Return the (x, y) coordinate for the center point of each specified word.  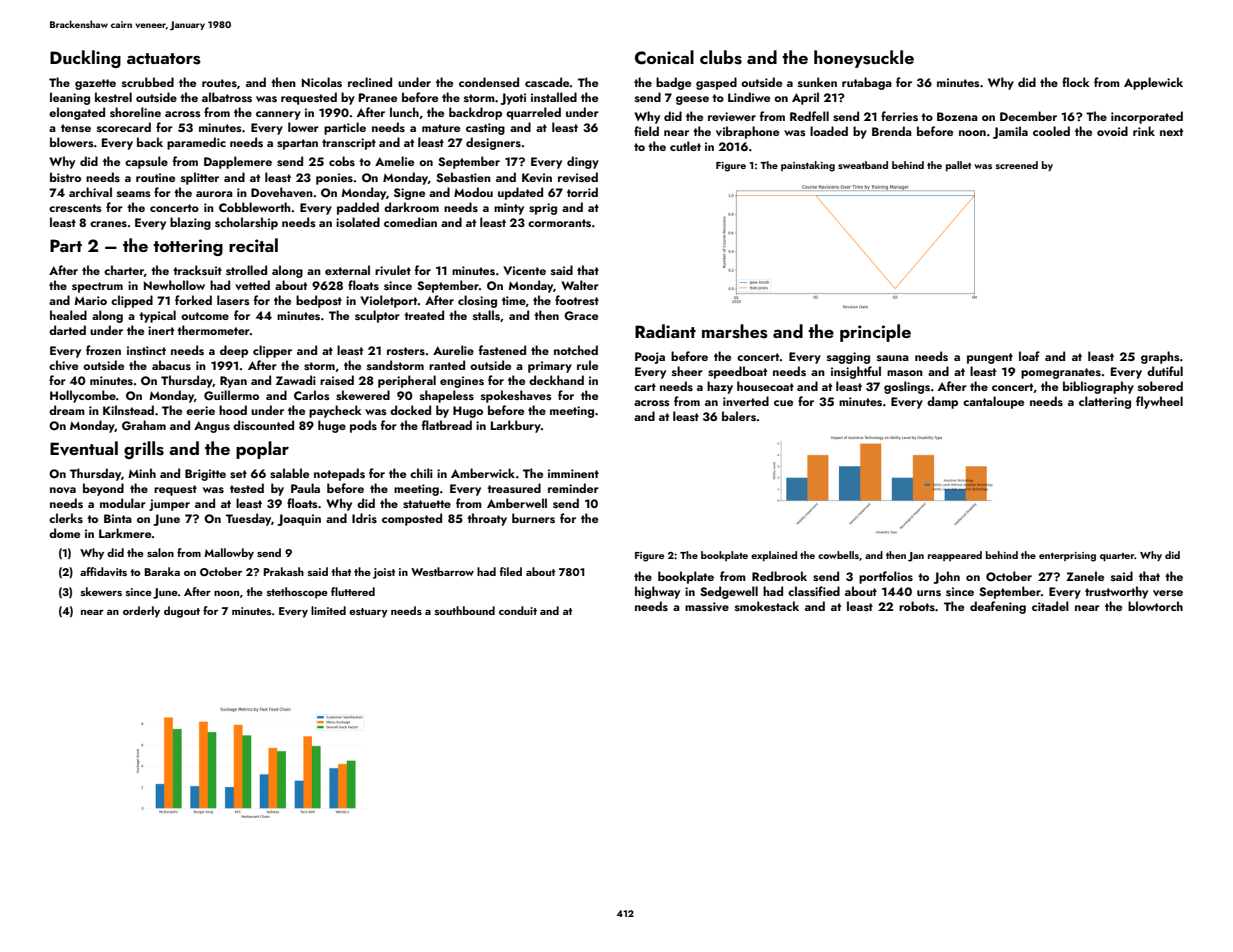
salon (160, 552)
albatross (227, 97)
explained (774, 556)
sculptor (377, 316)
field (646, 131)
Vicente (524, 270)
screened (1017, 165)
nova (63, 490)
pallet (958, 166)
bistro (65, 177)
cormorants (559, 223)
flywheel (1159, 402)
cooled (1051, 131)
